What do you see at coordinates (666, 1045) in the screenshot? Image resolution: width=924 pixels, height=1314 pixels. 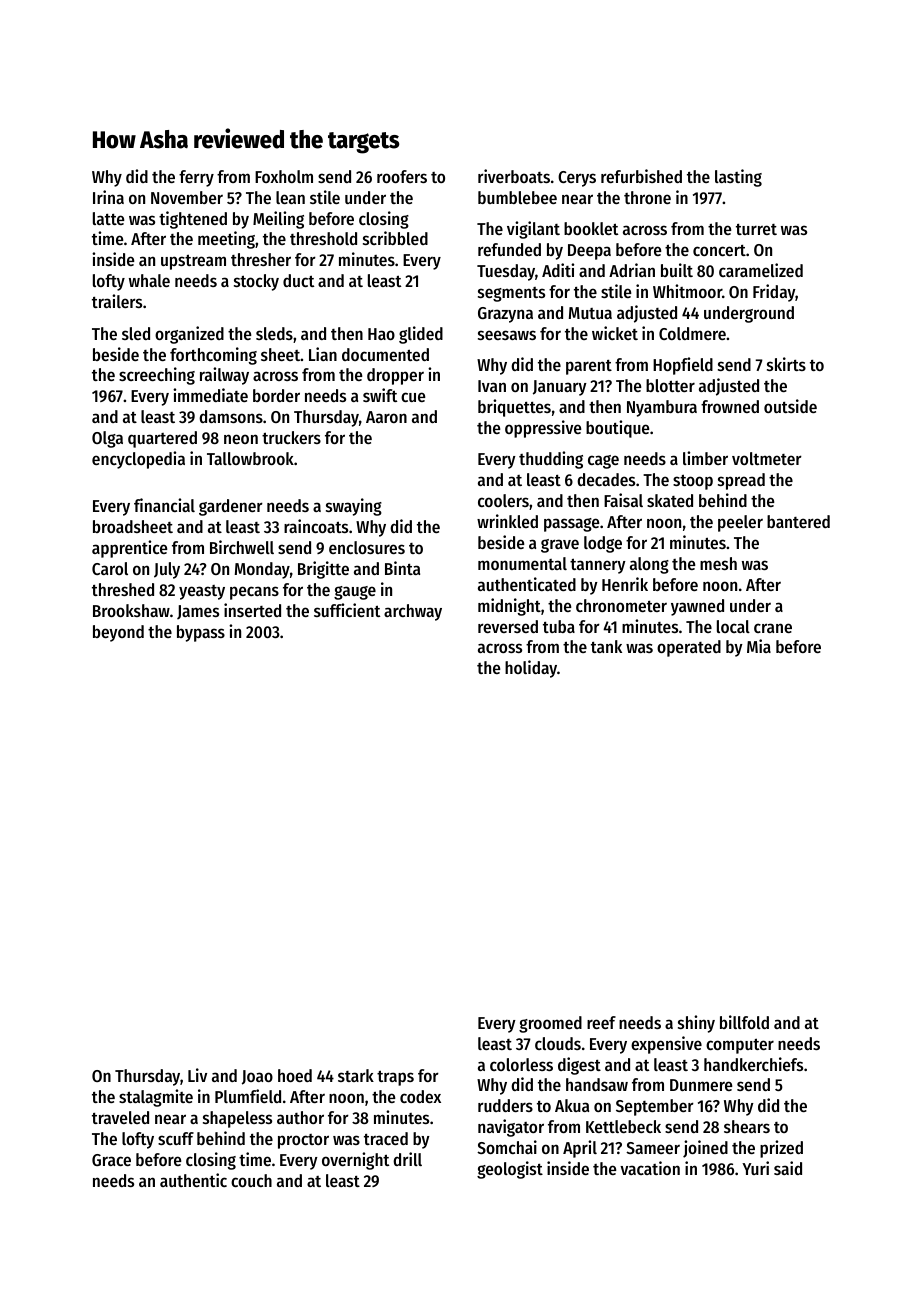 I see `expensive` at bounding box center [666, 1045].
